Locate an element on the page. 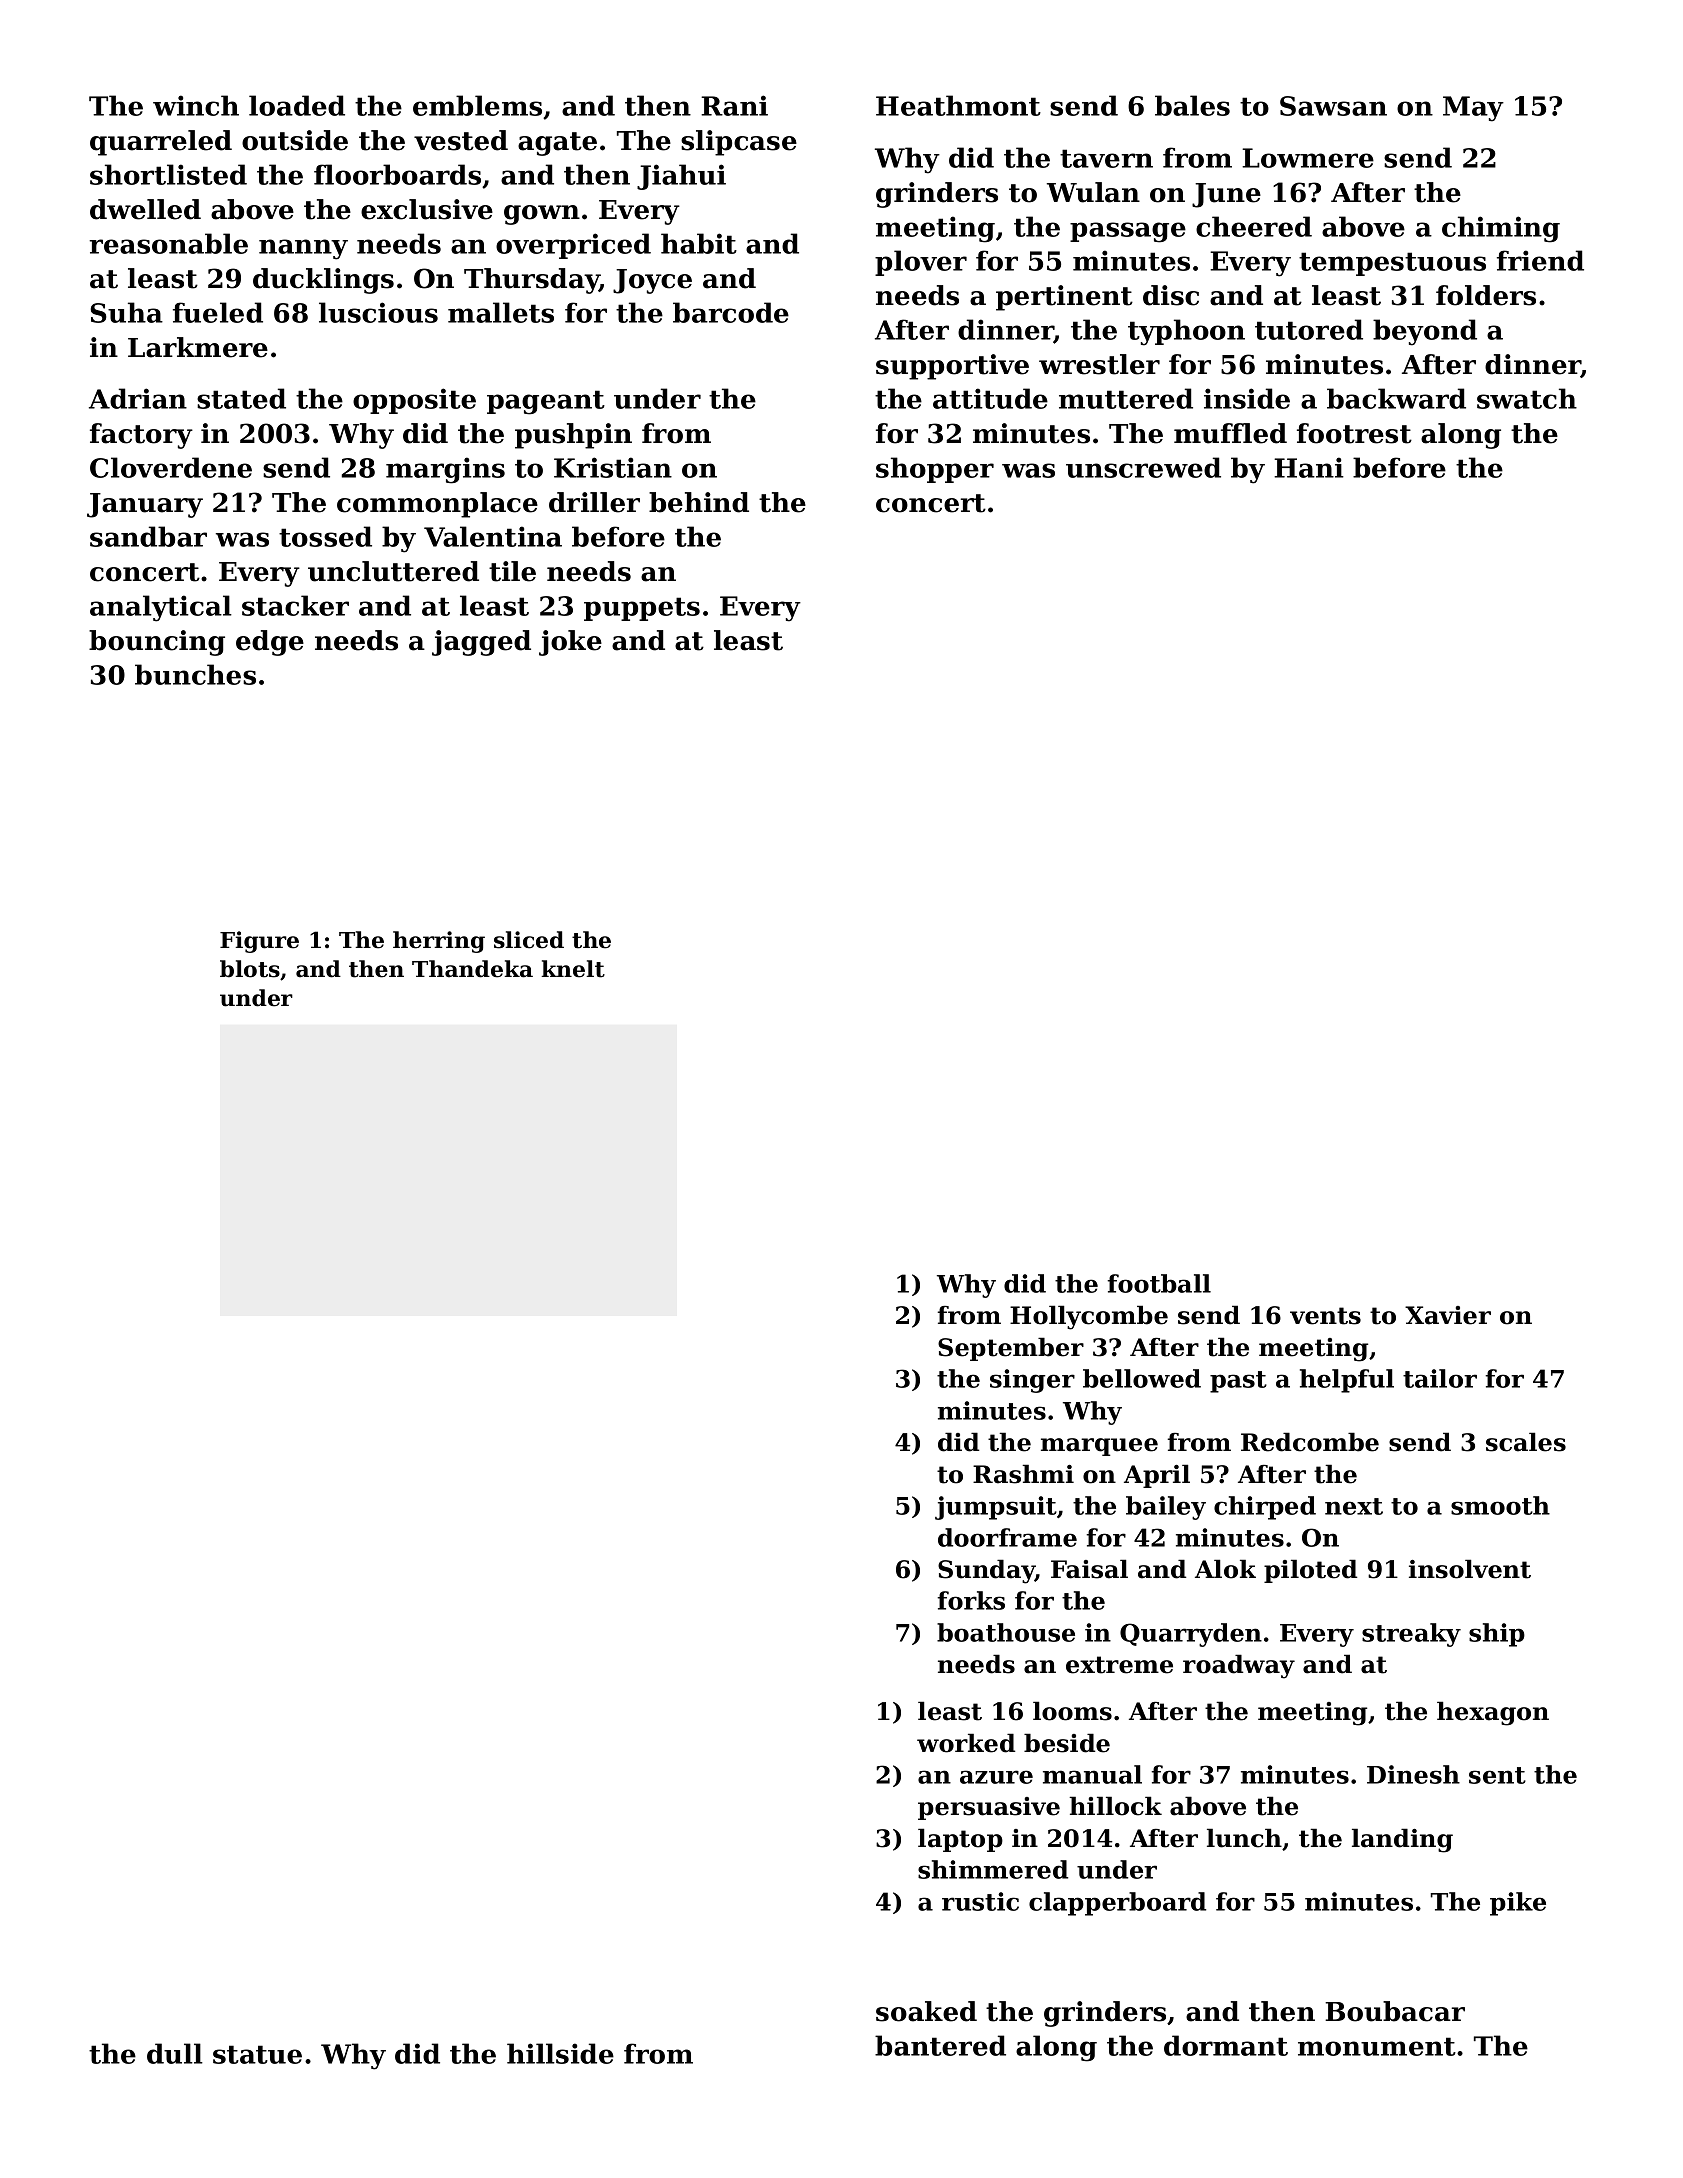  Xavier is located at coordinates (1448, 1315).
